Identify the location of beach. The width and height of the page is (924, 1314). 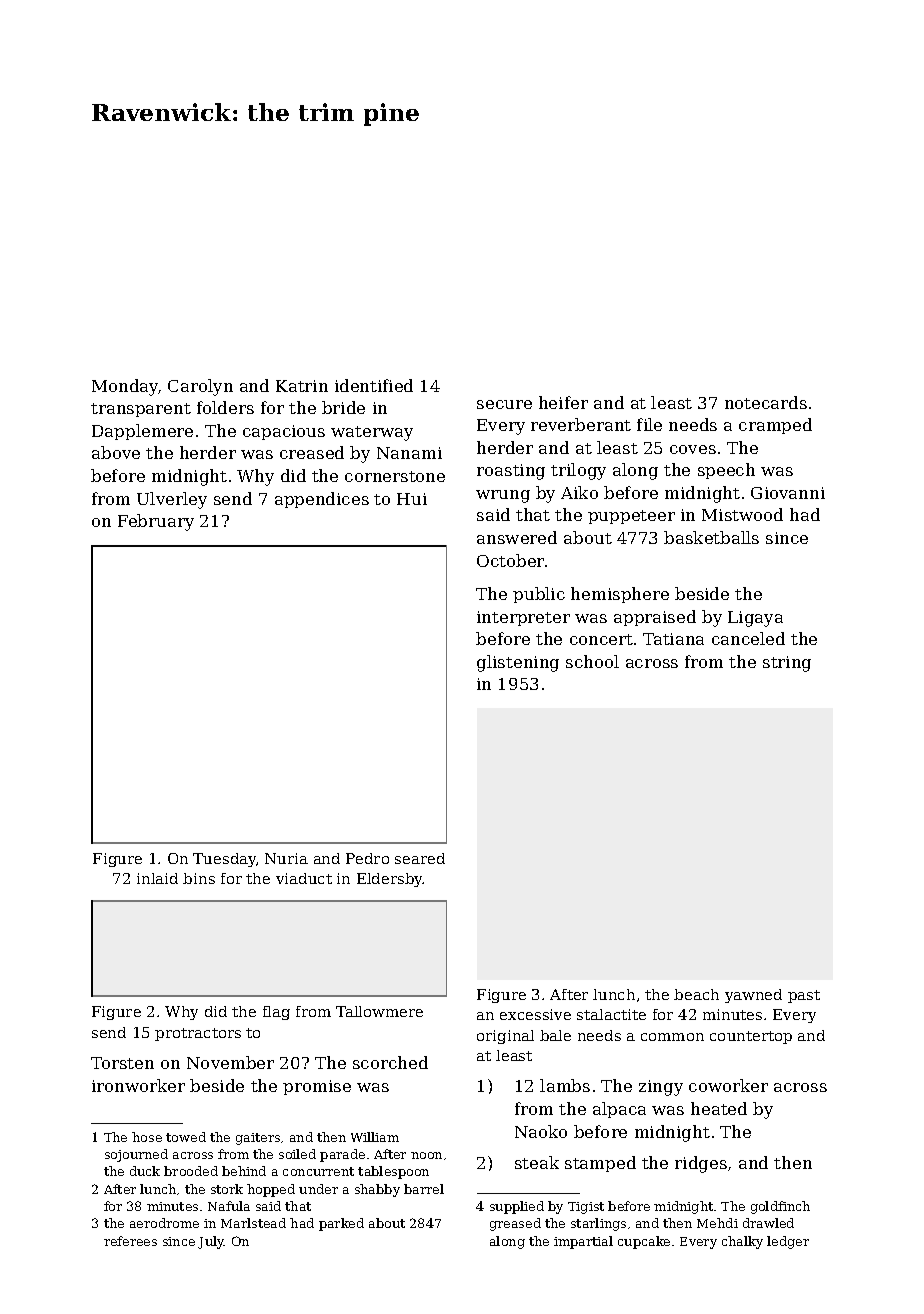
(696, 994).
